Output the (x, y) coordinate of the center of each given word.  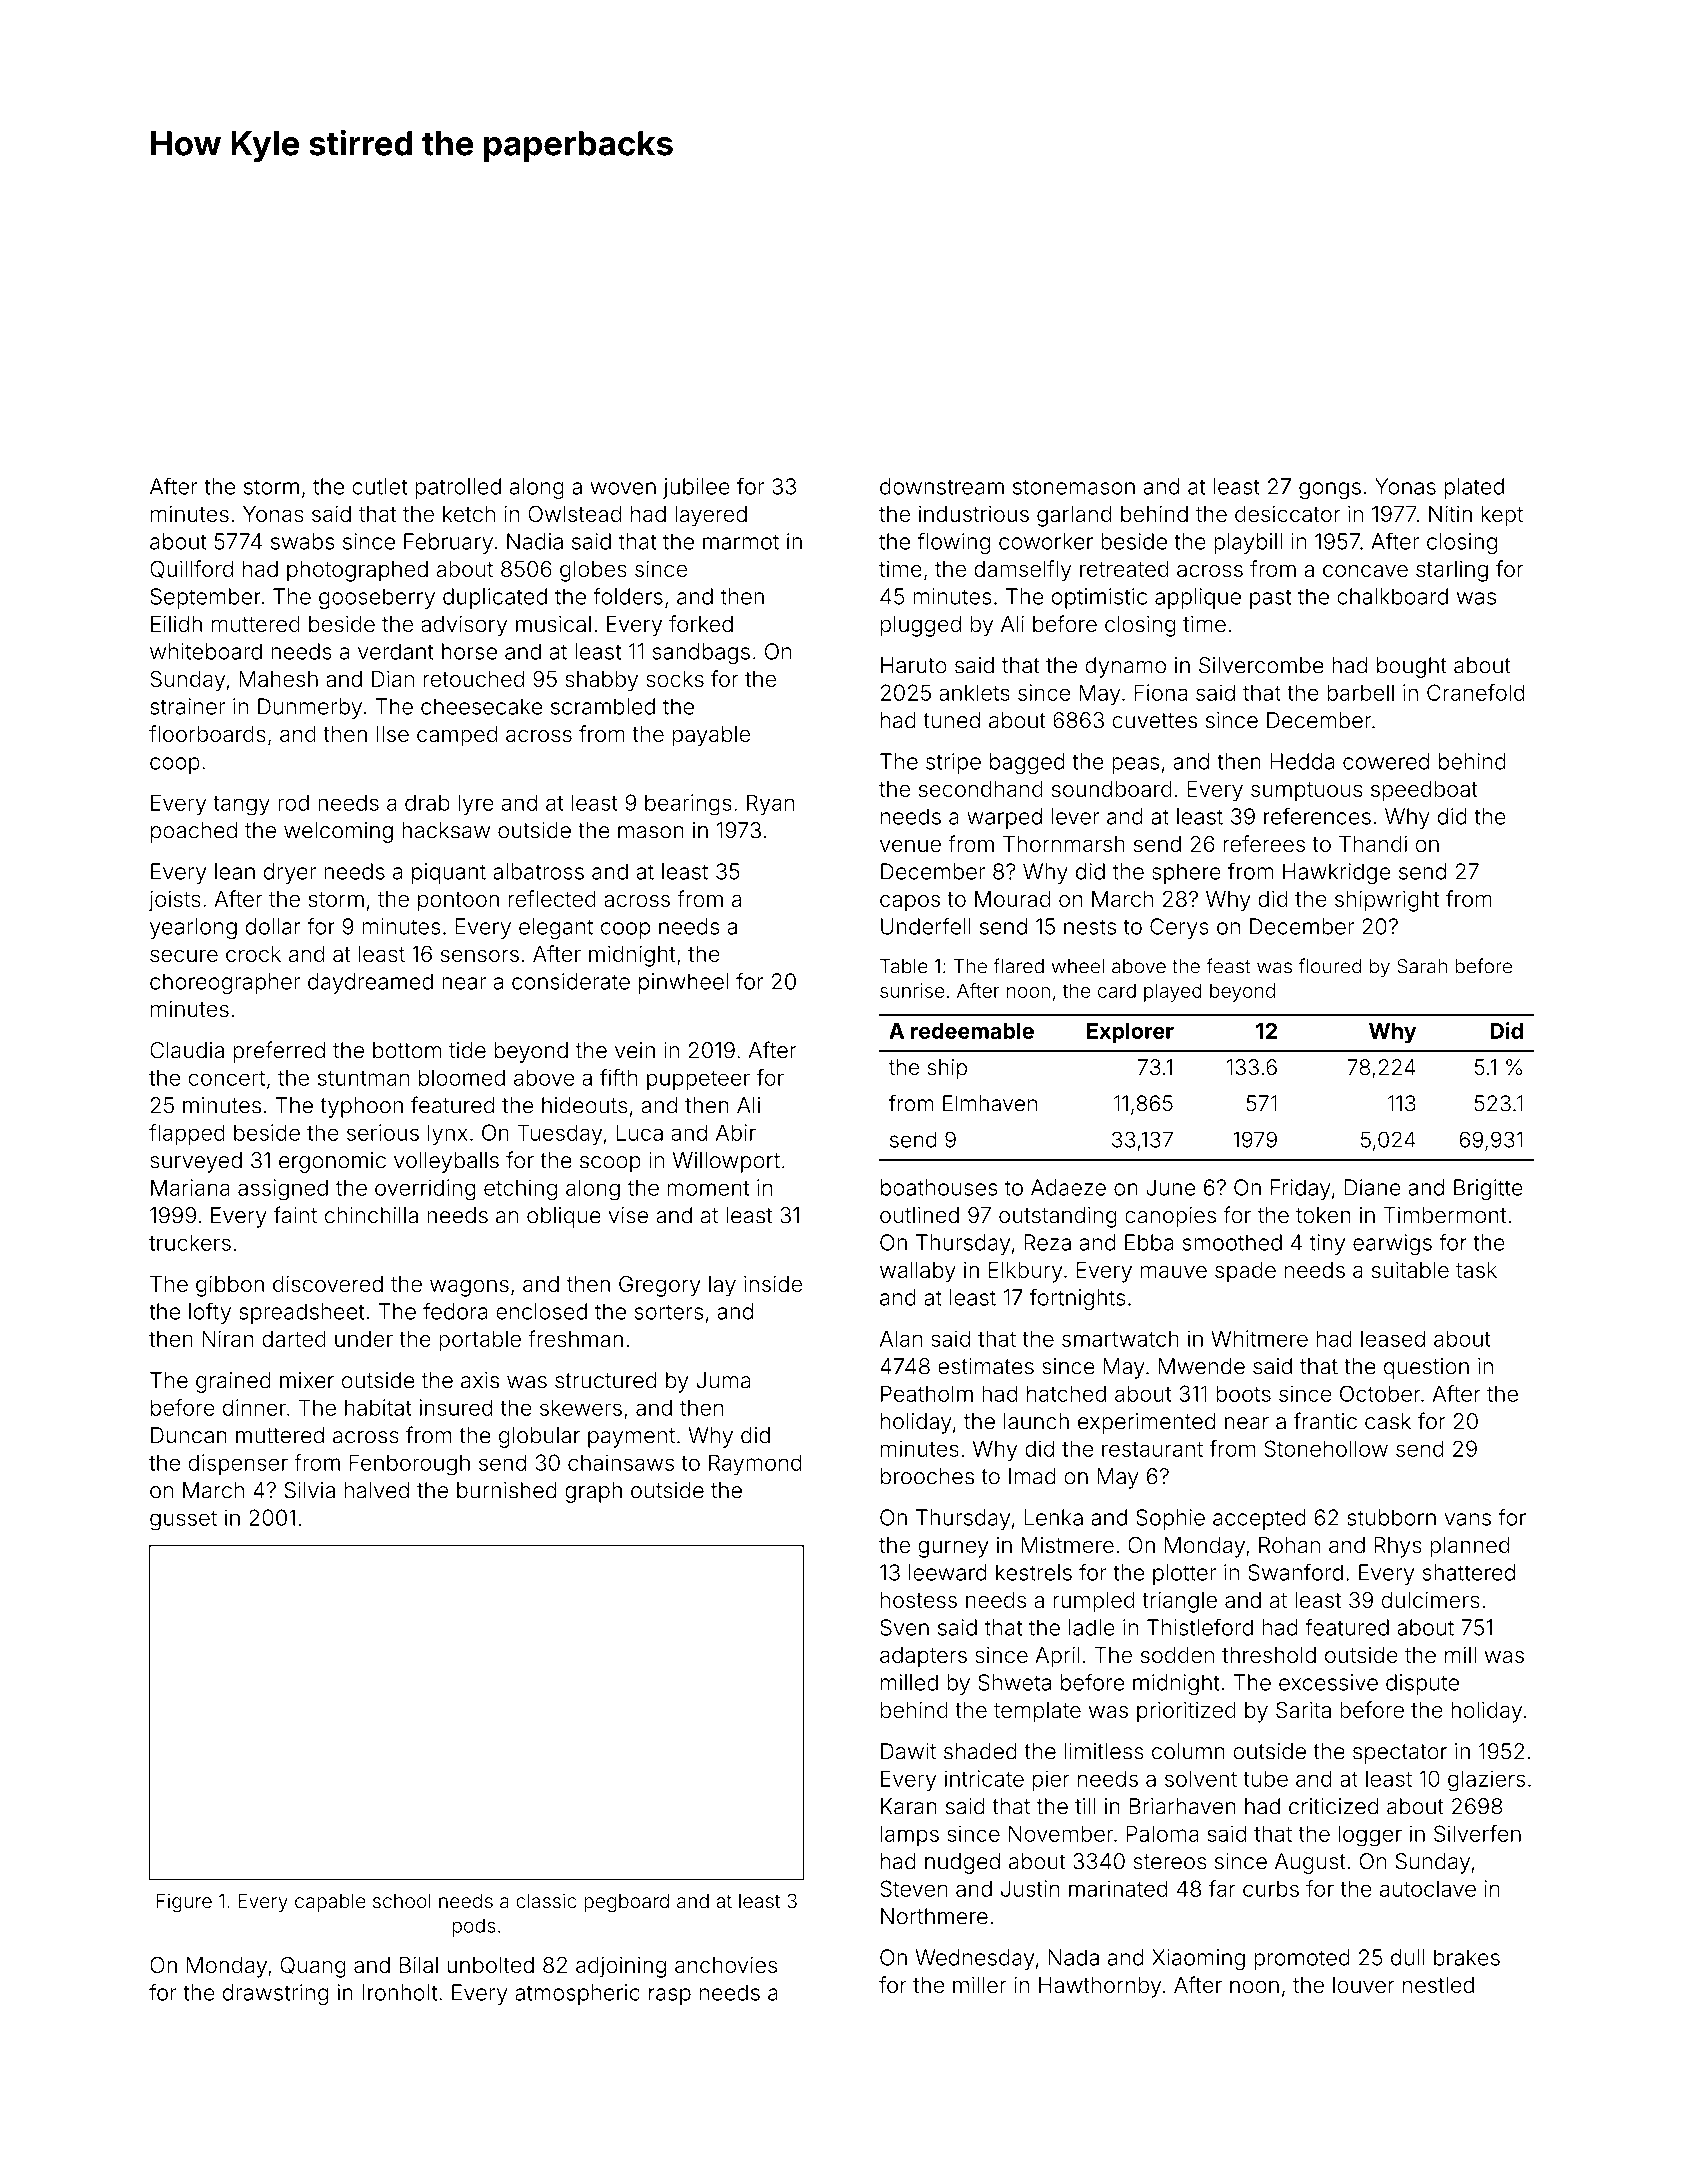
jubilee (696, 488)
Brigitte (1488, 1189)
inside (773, 1283)
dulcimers (1431, 1599)
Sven (904, 1627)
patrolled (458, 488)
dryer (290, 873)
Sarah (1422, 966)
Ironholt (399, 1992)
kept (1502, 516)
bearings (688, 805)
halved (376, 1490)
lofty (210, 1313)
